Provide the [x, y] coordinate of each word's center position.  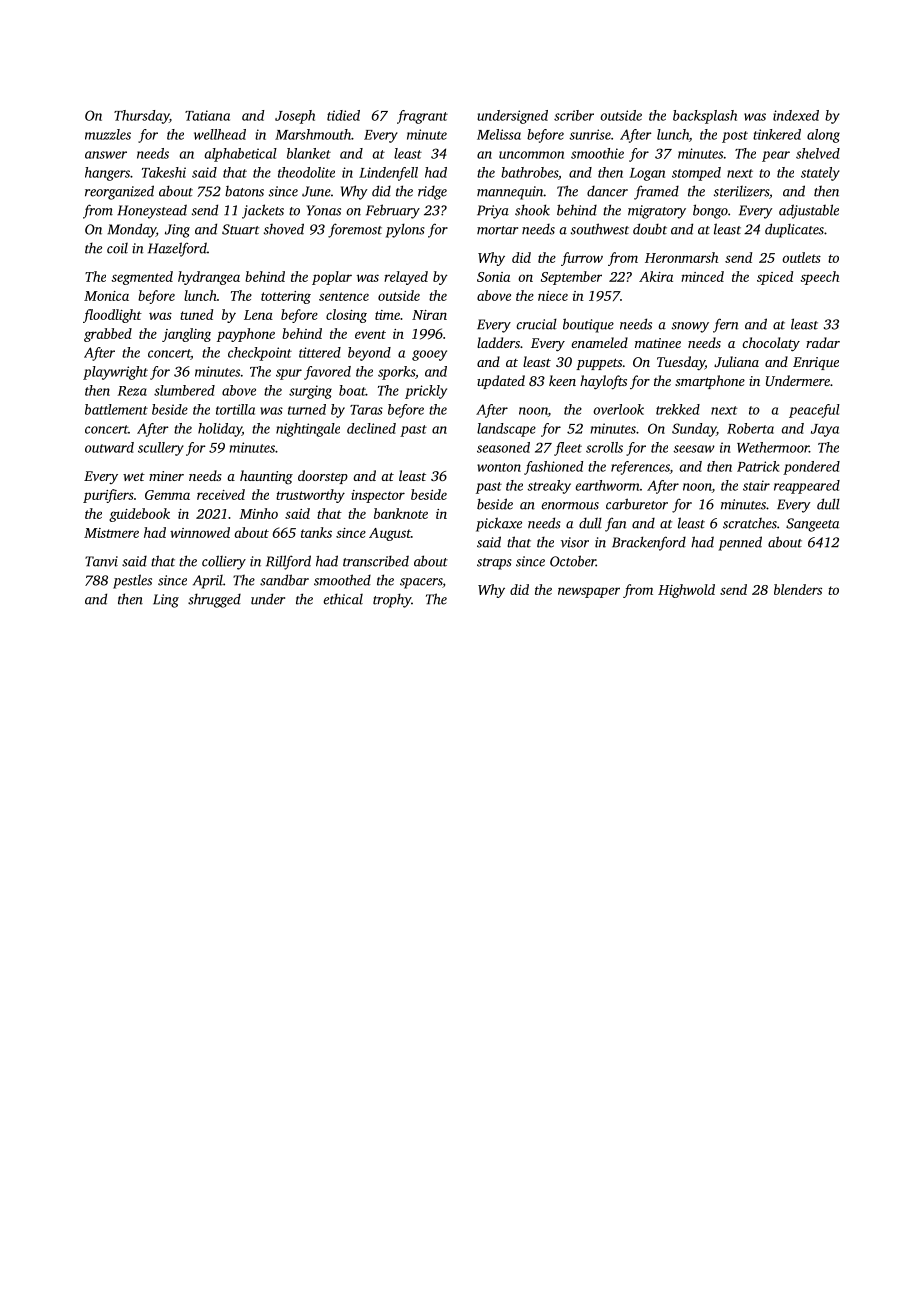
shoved [284, 229]
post [735, 137]
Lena [258, 315]
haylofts [603, 382]
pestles [132, 581]
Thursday [141, 117]
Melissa [499, 134]
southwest [600, 229]
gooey [429, 355]
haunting [266, 477]
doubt [650, 229]
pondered [811, 468]
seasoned [503, 447]
